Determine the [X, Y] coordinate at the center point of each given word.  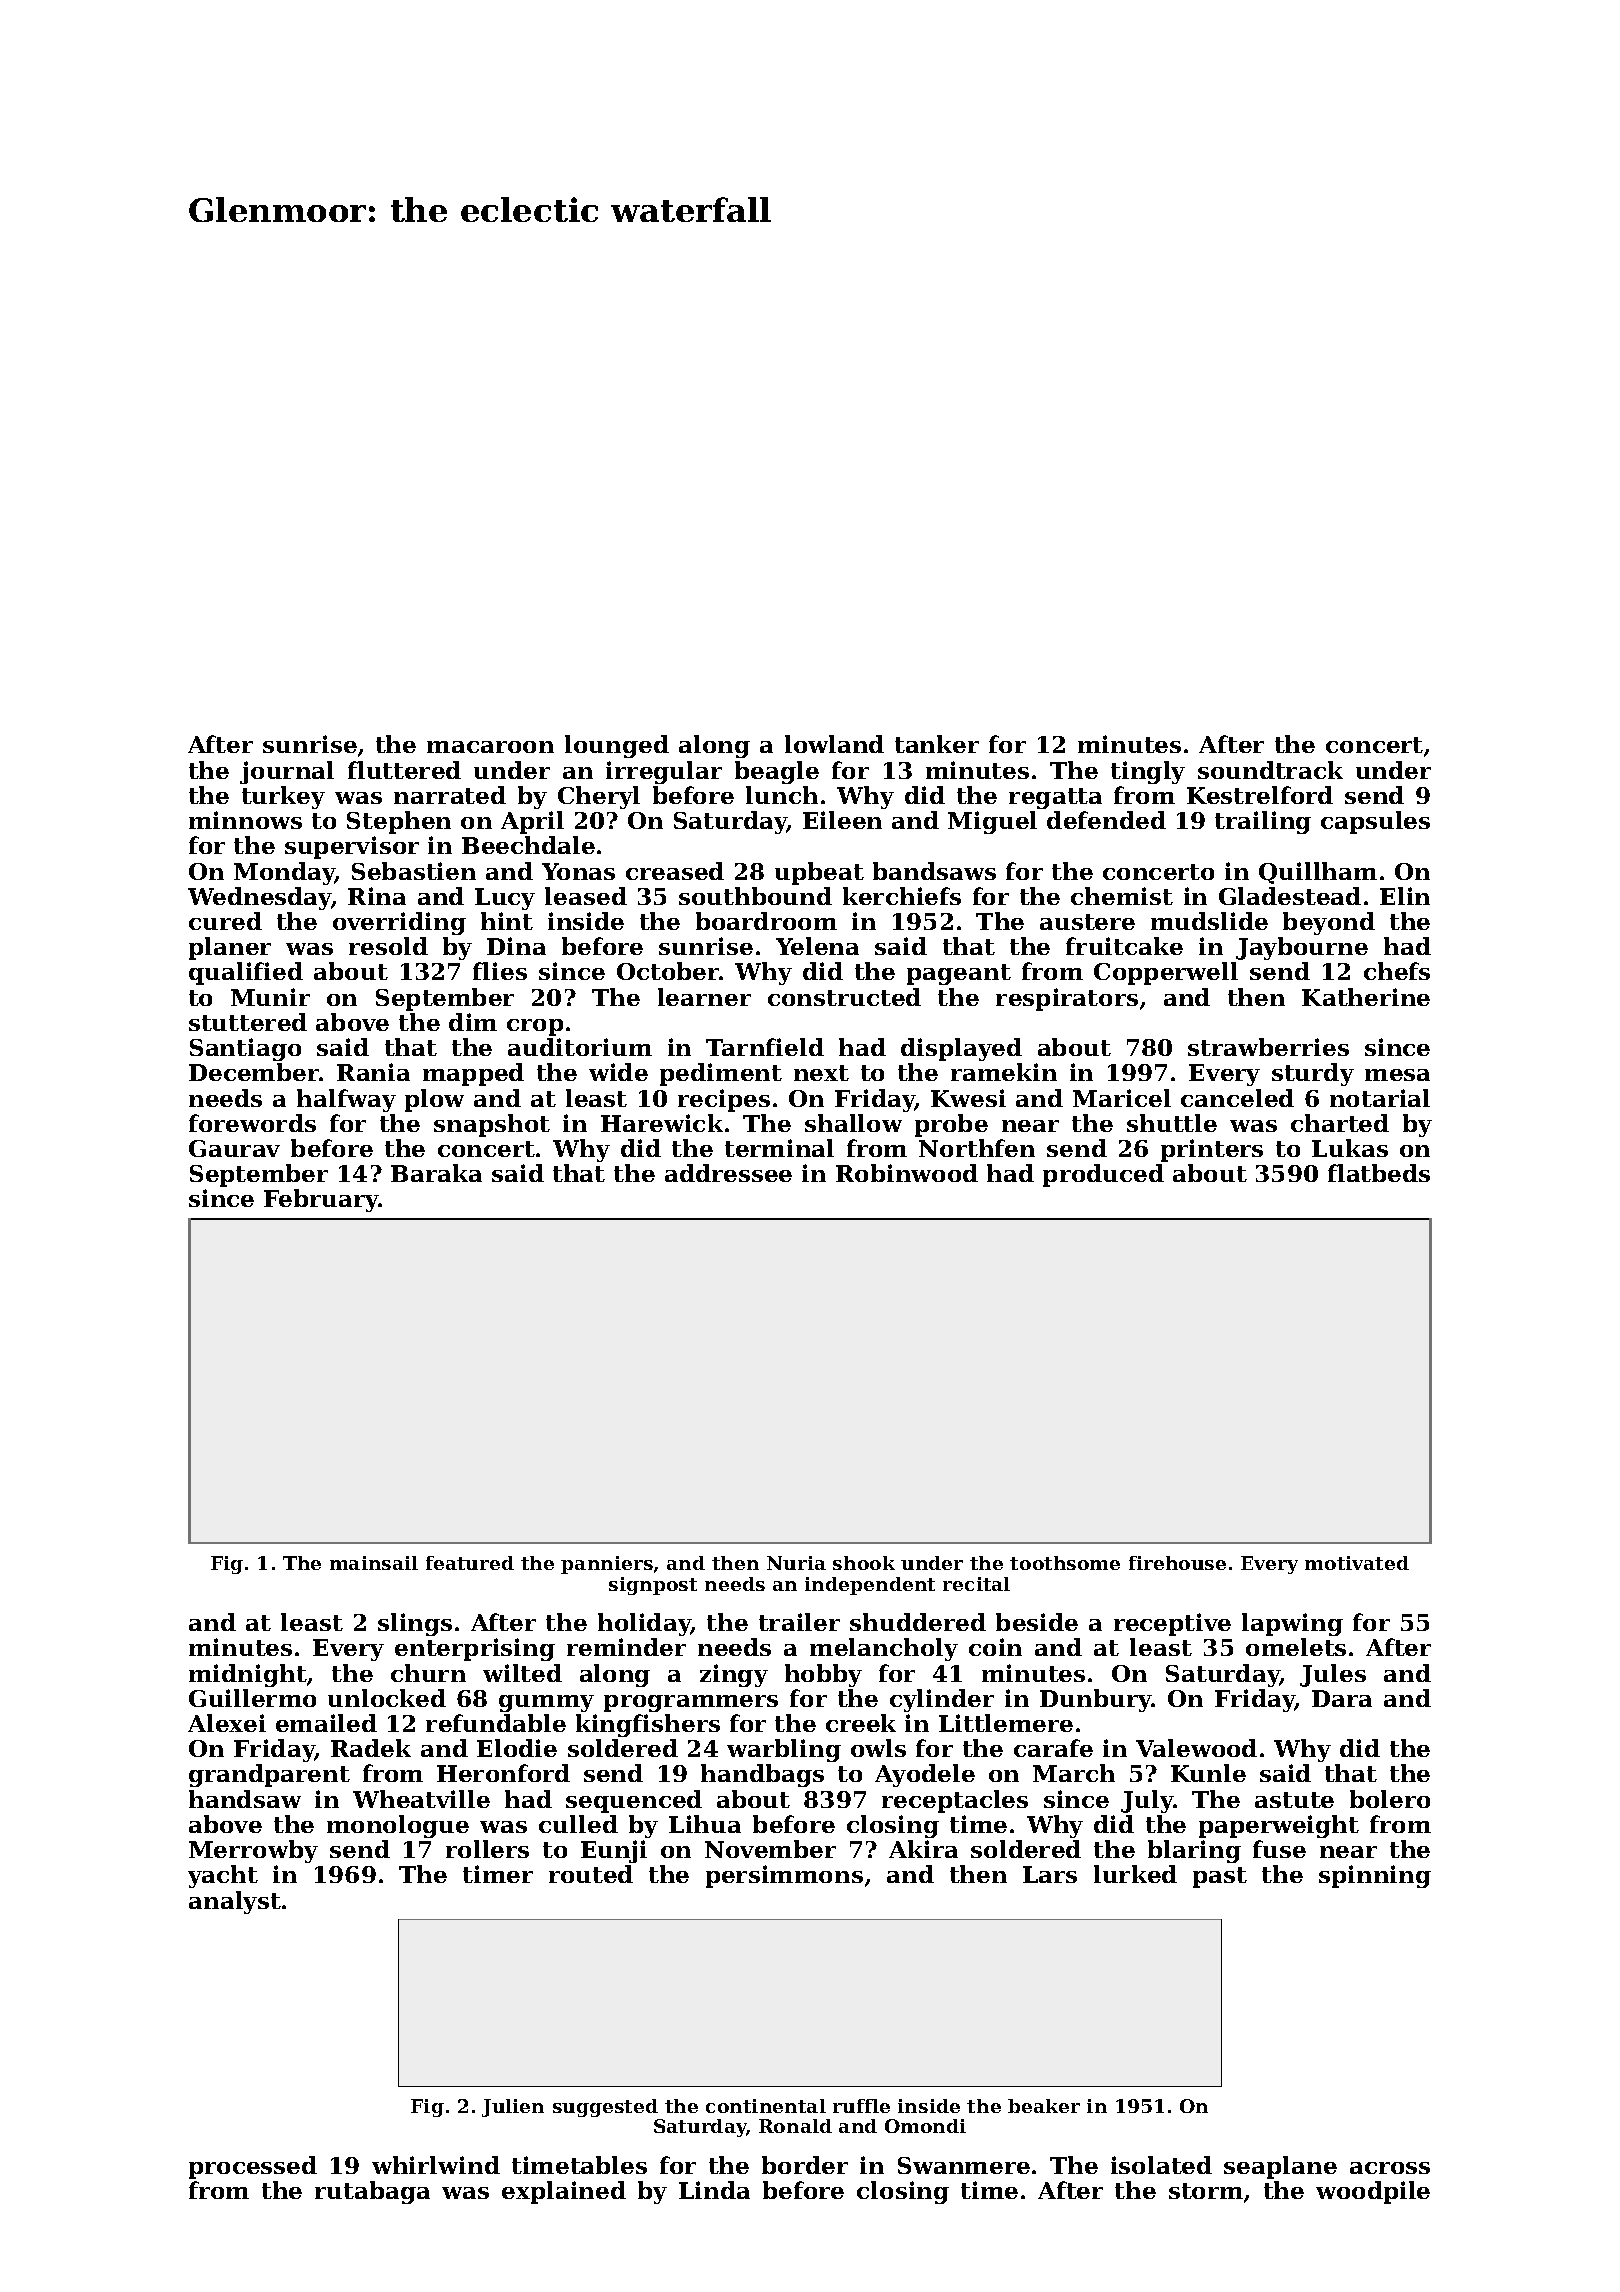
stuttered [248, 1022]
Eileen [842, 820]
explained [564, 2192]
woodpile [1373, 2192]
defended [1106, 820]
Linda [714, 2190]
